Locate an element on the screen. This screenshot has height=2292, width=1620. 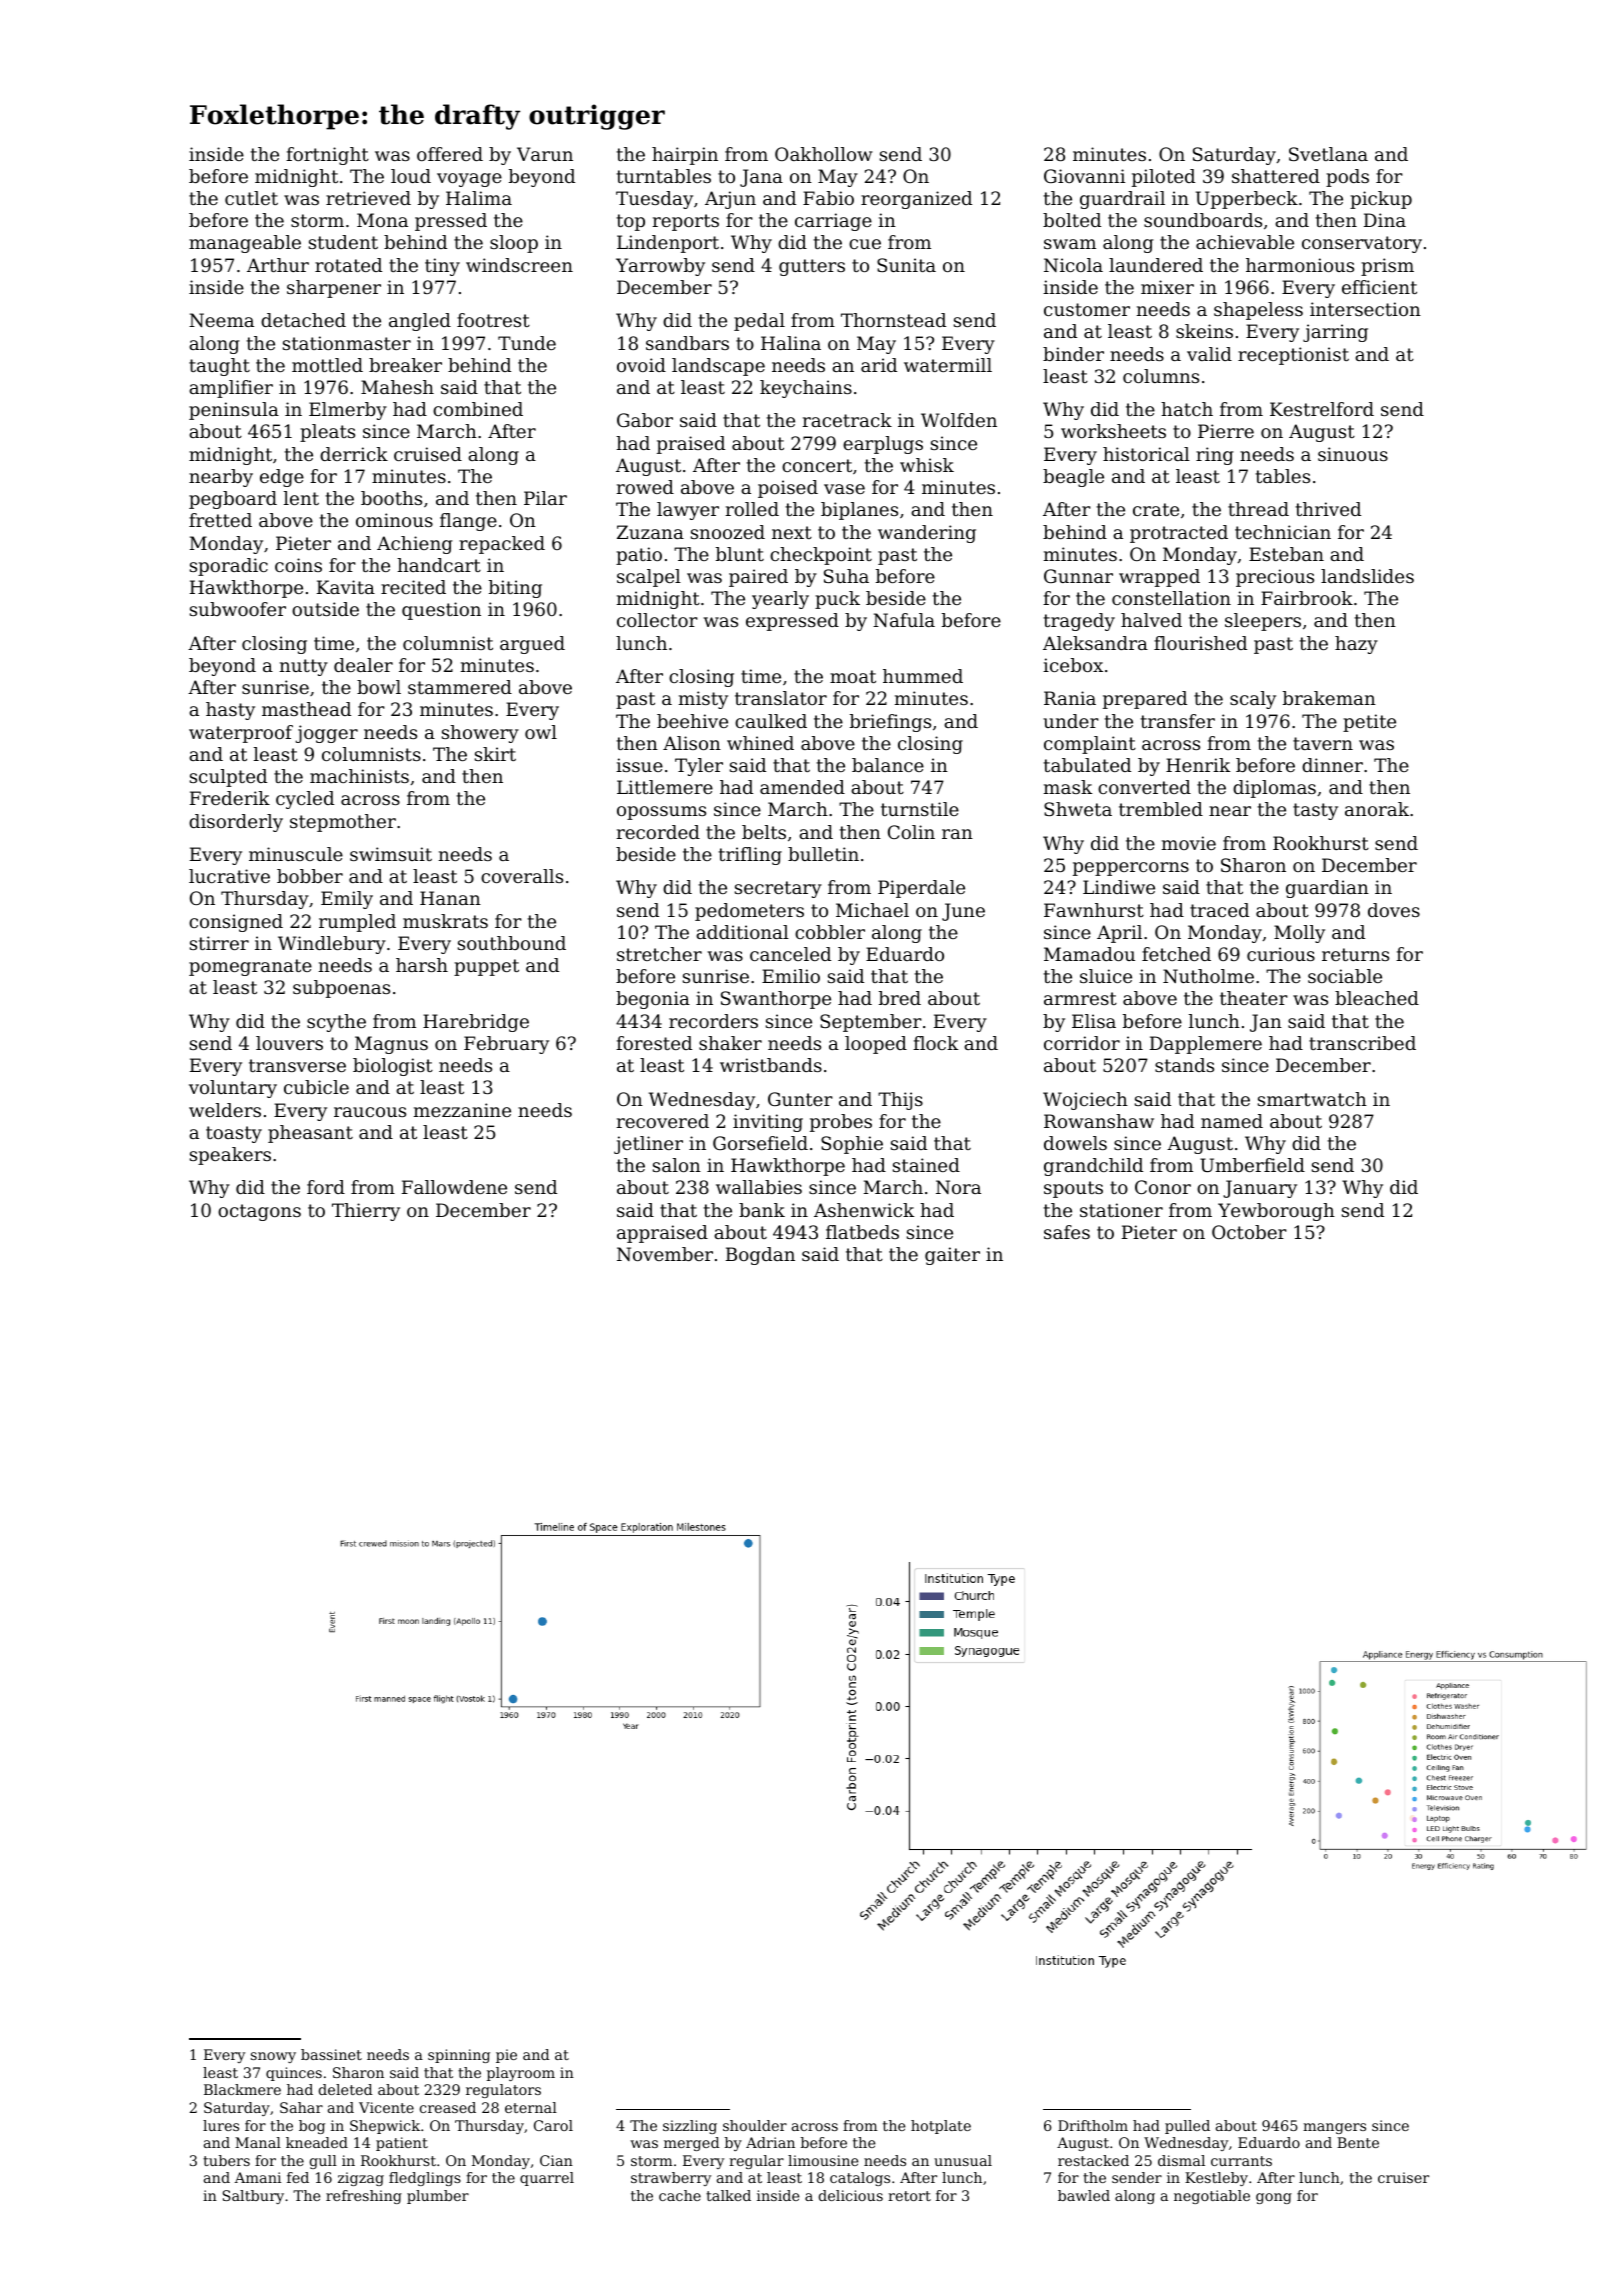
gaiter is located at coordinates (952, 1256).
